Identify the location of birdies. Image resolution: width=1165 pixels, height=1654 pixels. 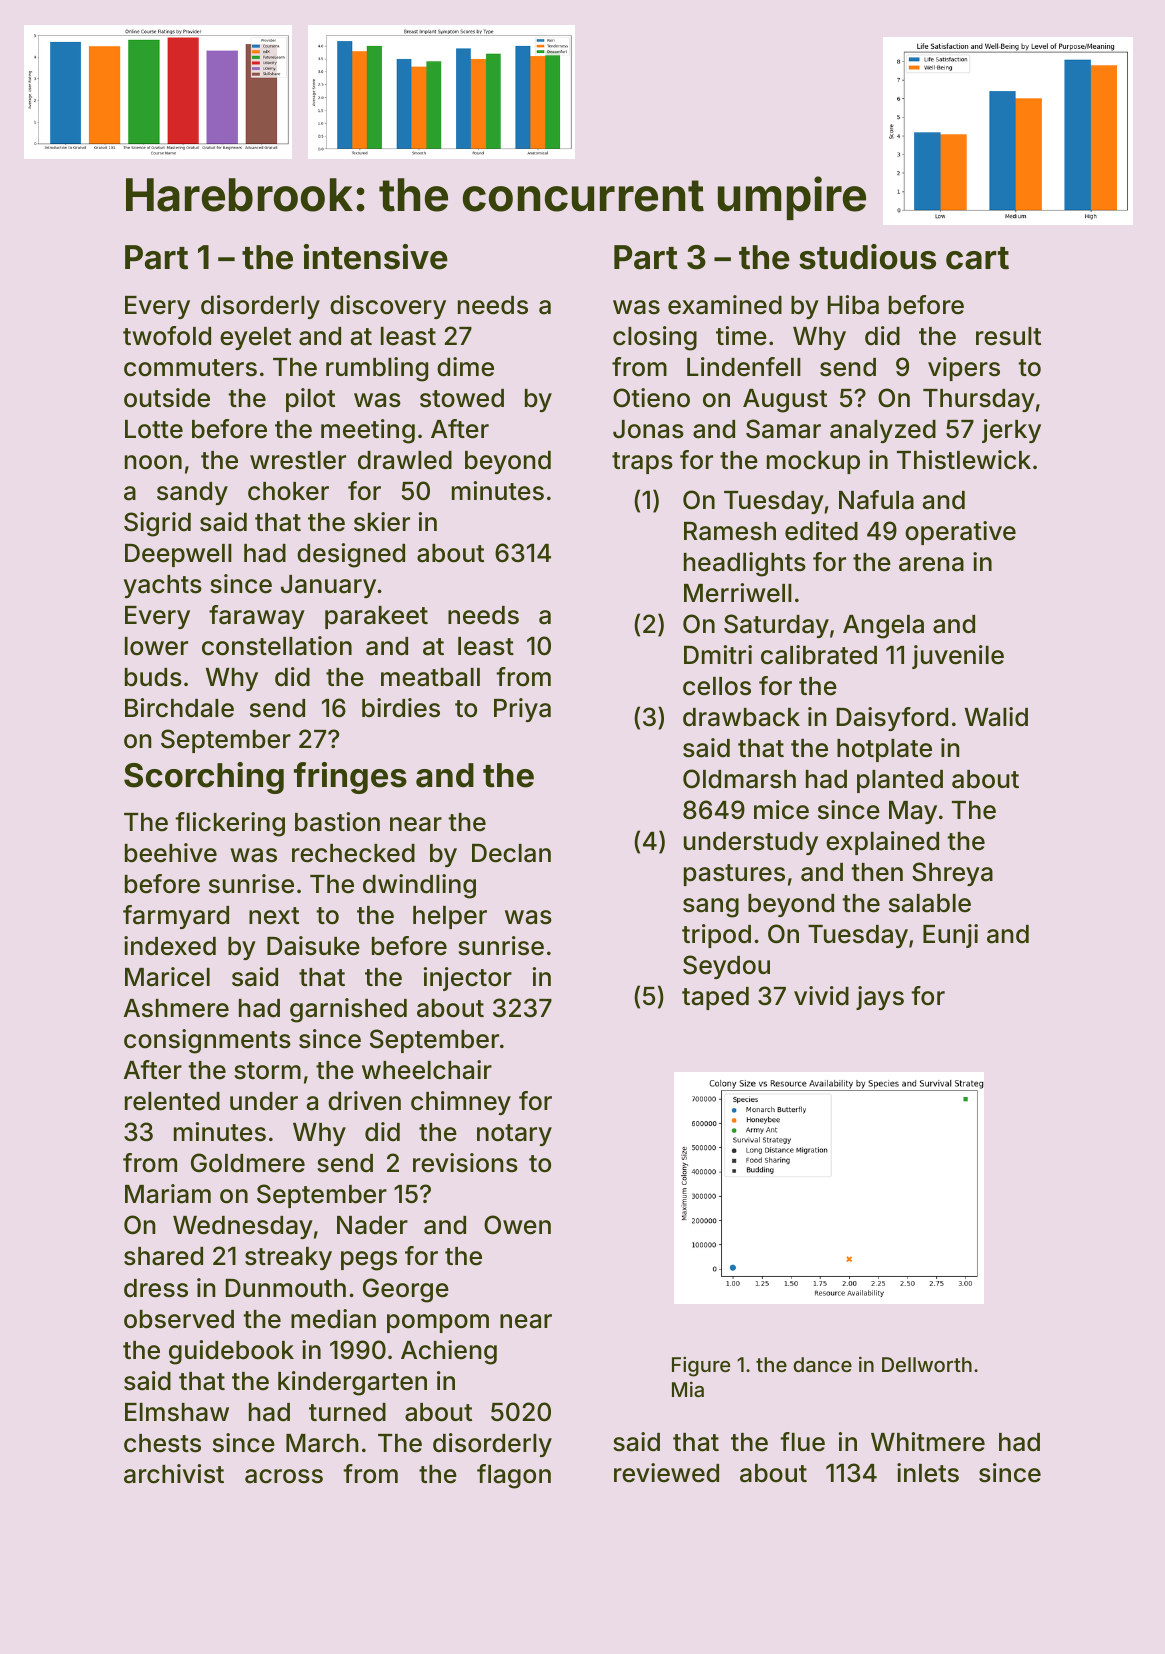
(401, 708).
